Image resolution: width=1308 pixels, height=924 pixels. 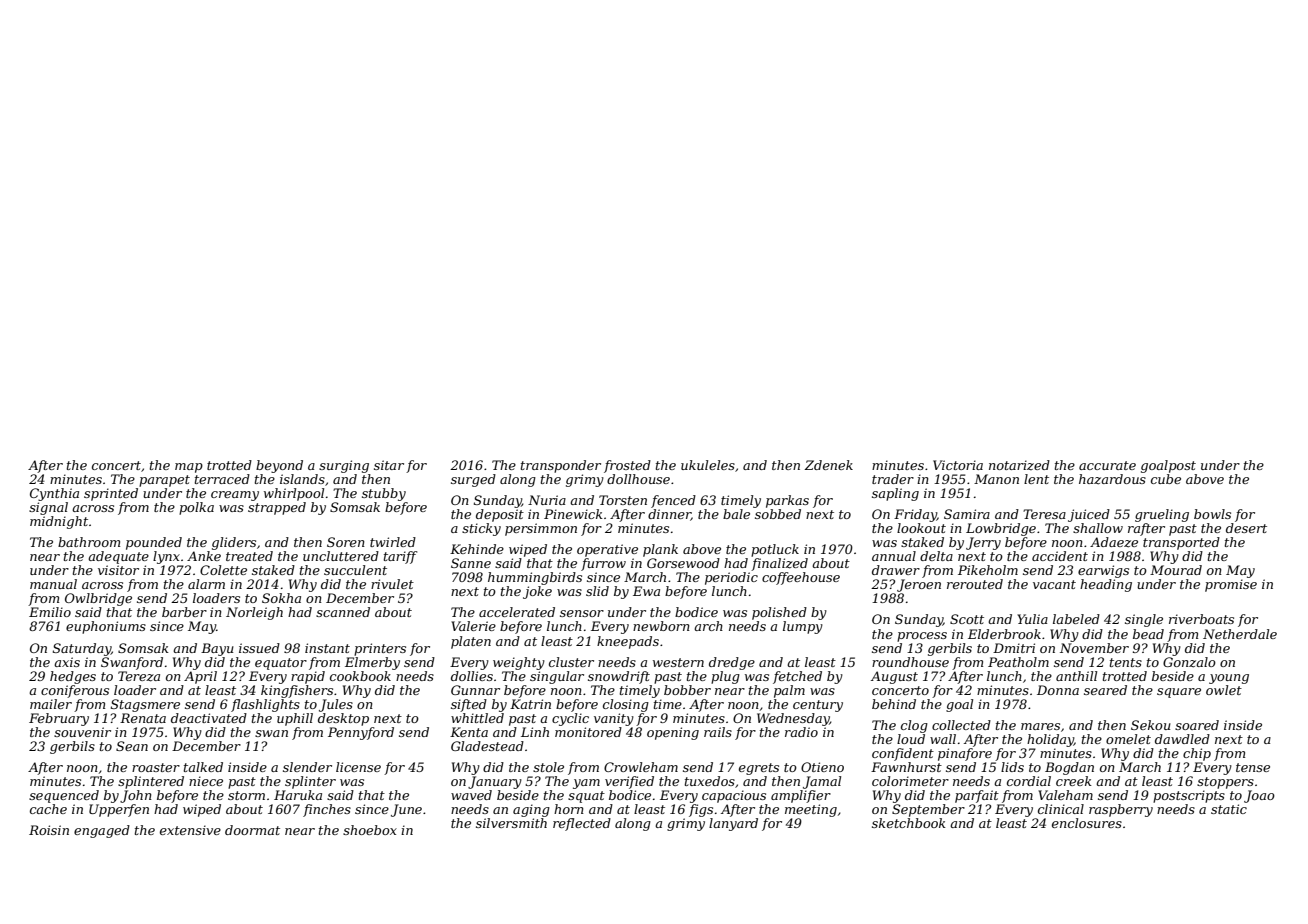 I want to click on Gonzalo, so click(x=1189, y=662).
